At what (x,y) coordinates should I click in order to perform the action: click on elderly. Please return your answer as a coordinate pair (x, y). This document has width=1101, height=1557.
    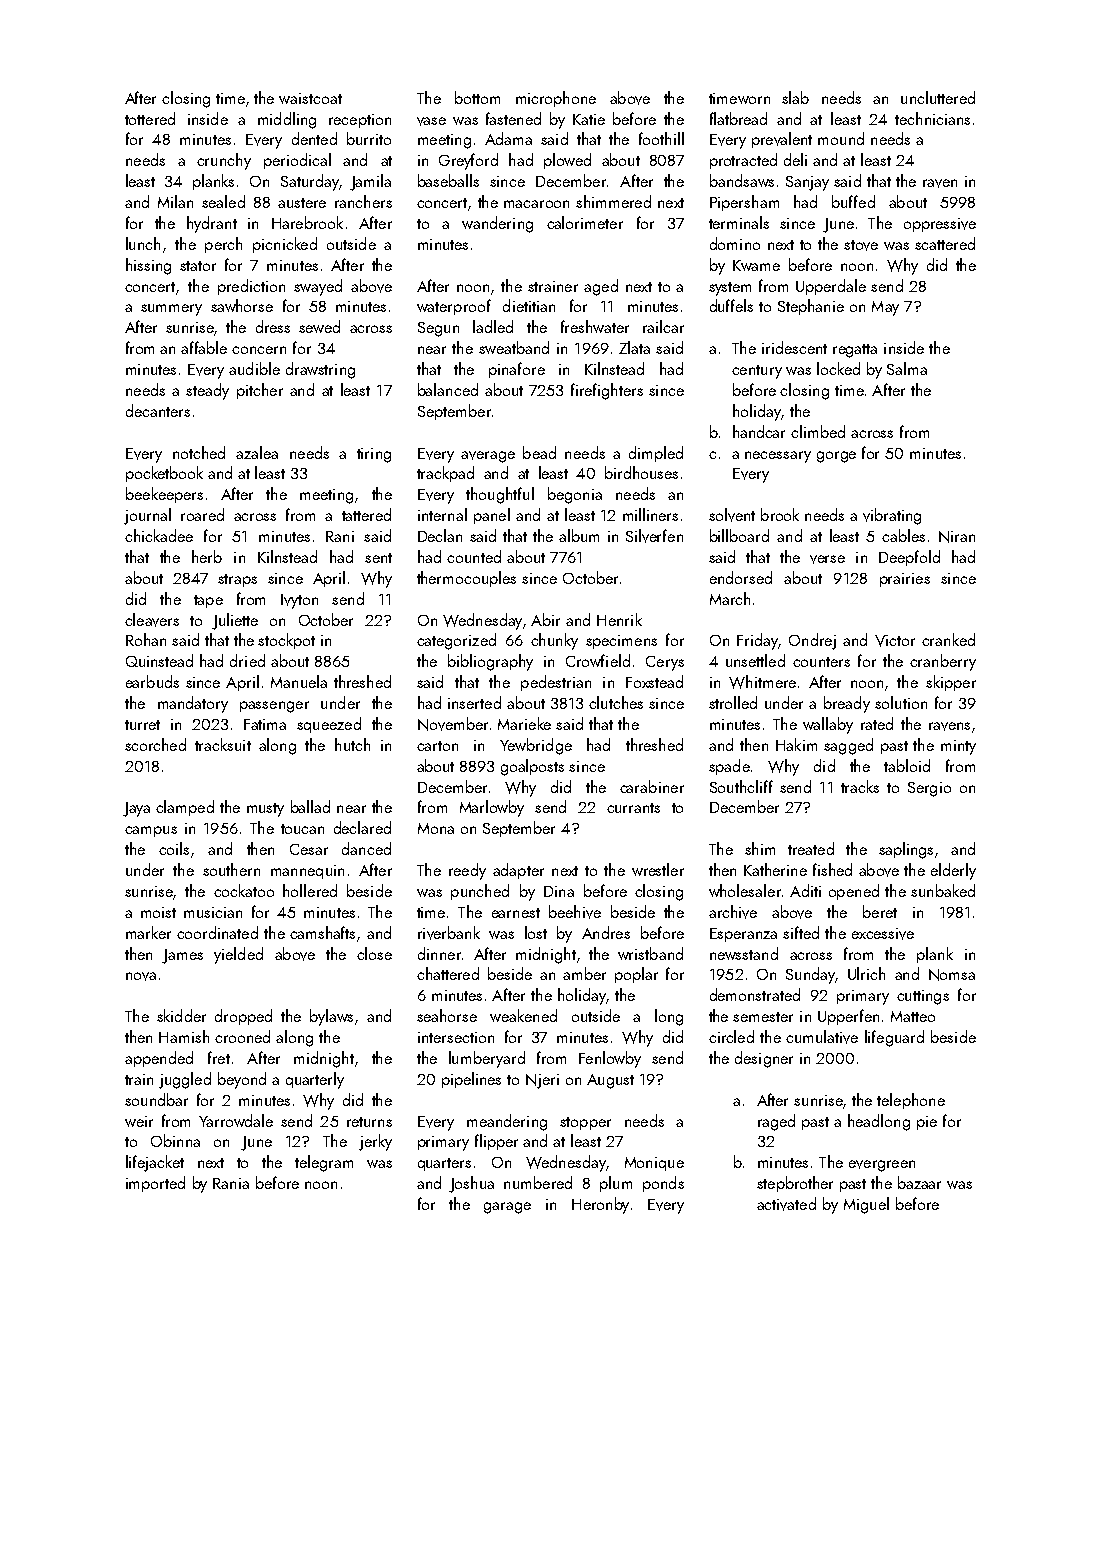
    Looking at the image, I should click on (953, 871).
